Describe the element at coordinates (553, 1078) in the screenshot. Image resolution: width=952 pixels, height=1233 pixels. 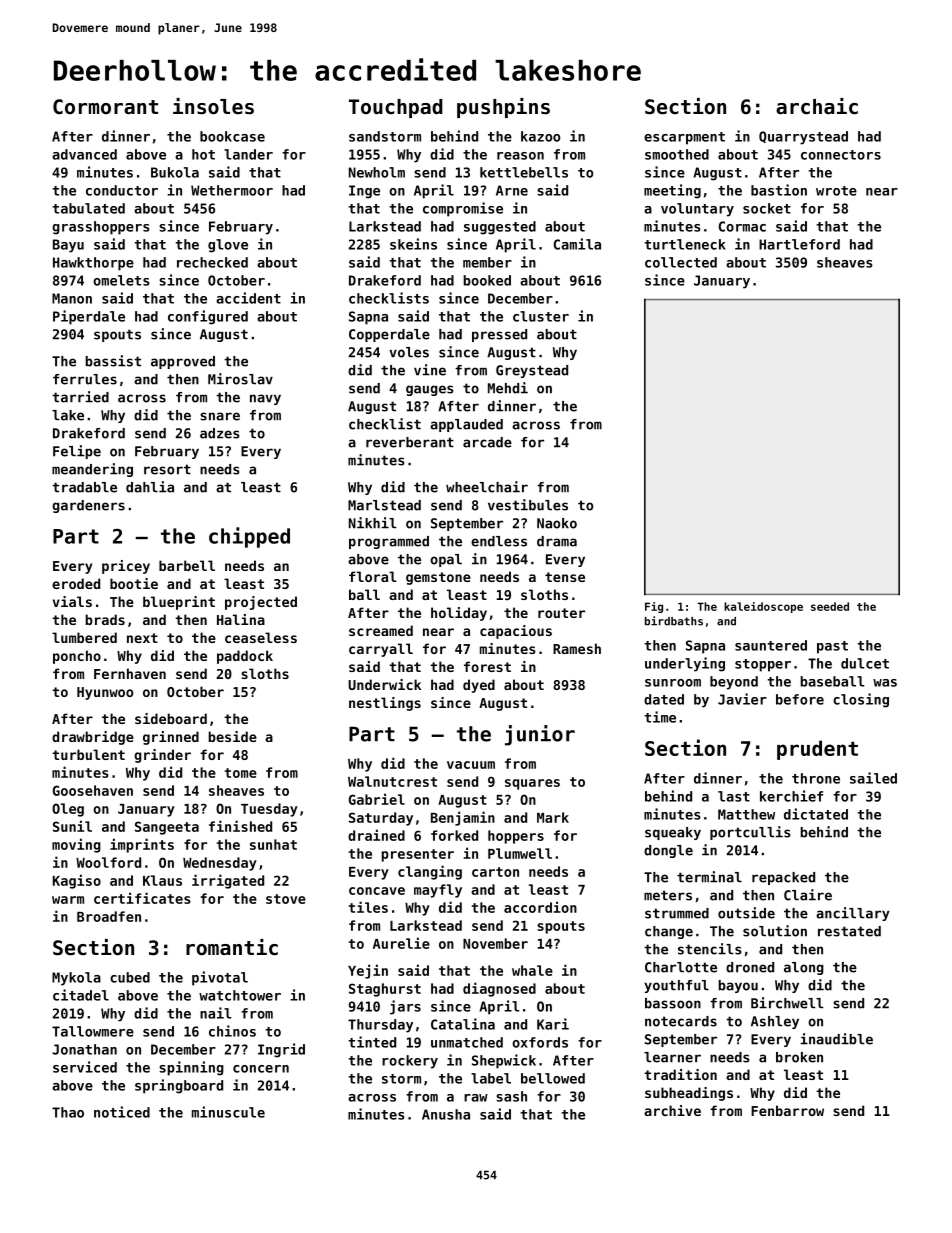
I see `bellowed` at that location.
